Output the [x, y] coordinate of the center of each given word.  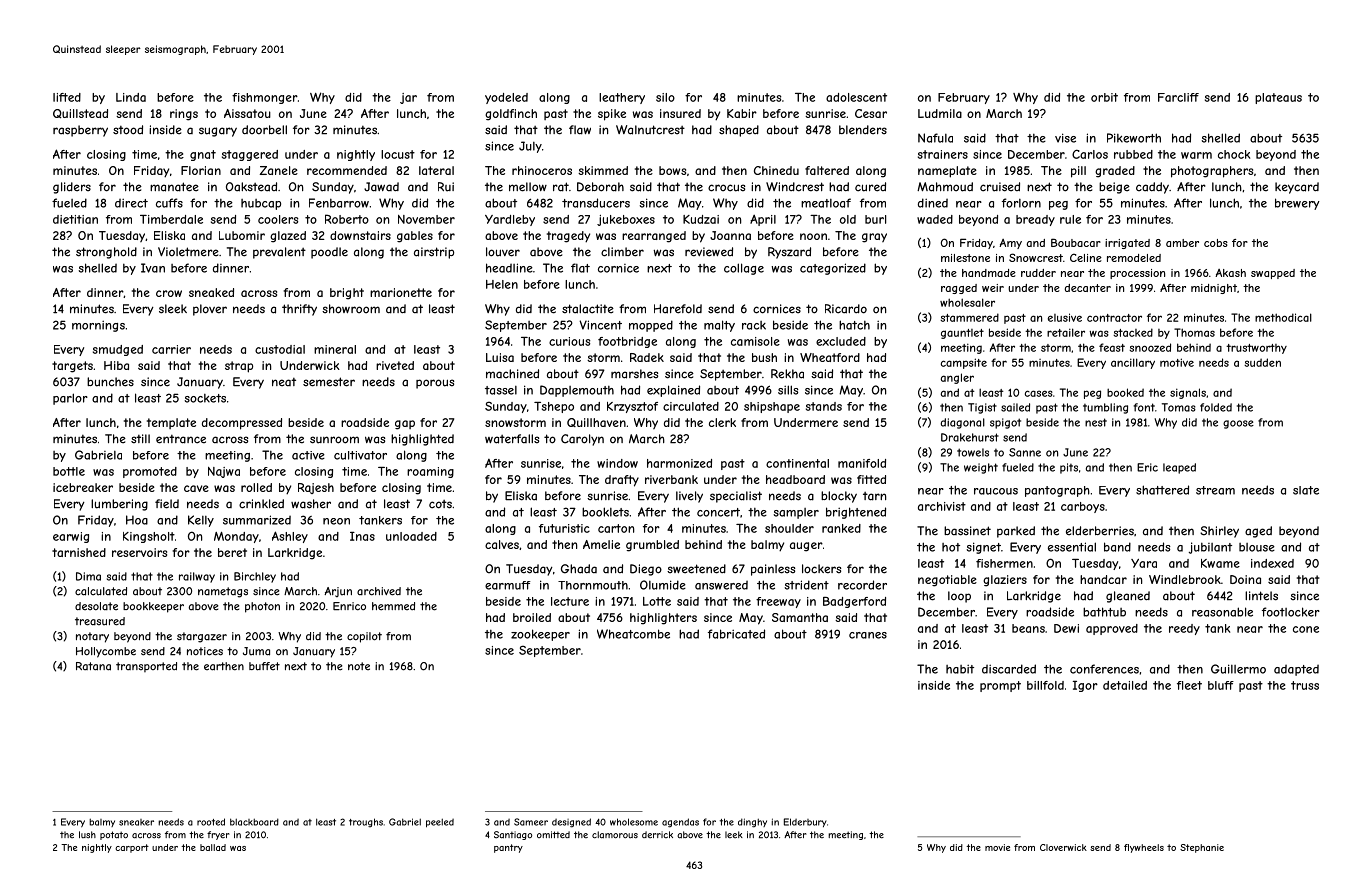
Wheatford [830, 357]
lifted [67, 97]
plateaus [1278, 98]
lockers [821, 569]
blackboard [254, 822]
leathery [622, 98]
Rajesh [316, 488]
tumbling [1105, 408]
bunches [110, 382]
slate [1306, 490]
